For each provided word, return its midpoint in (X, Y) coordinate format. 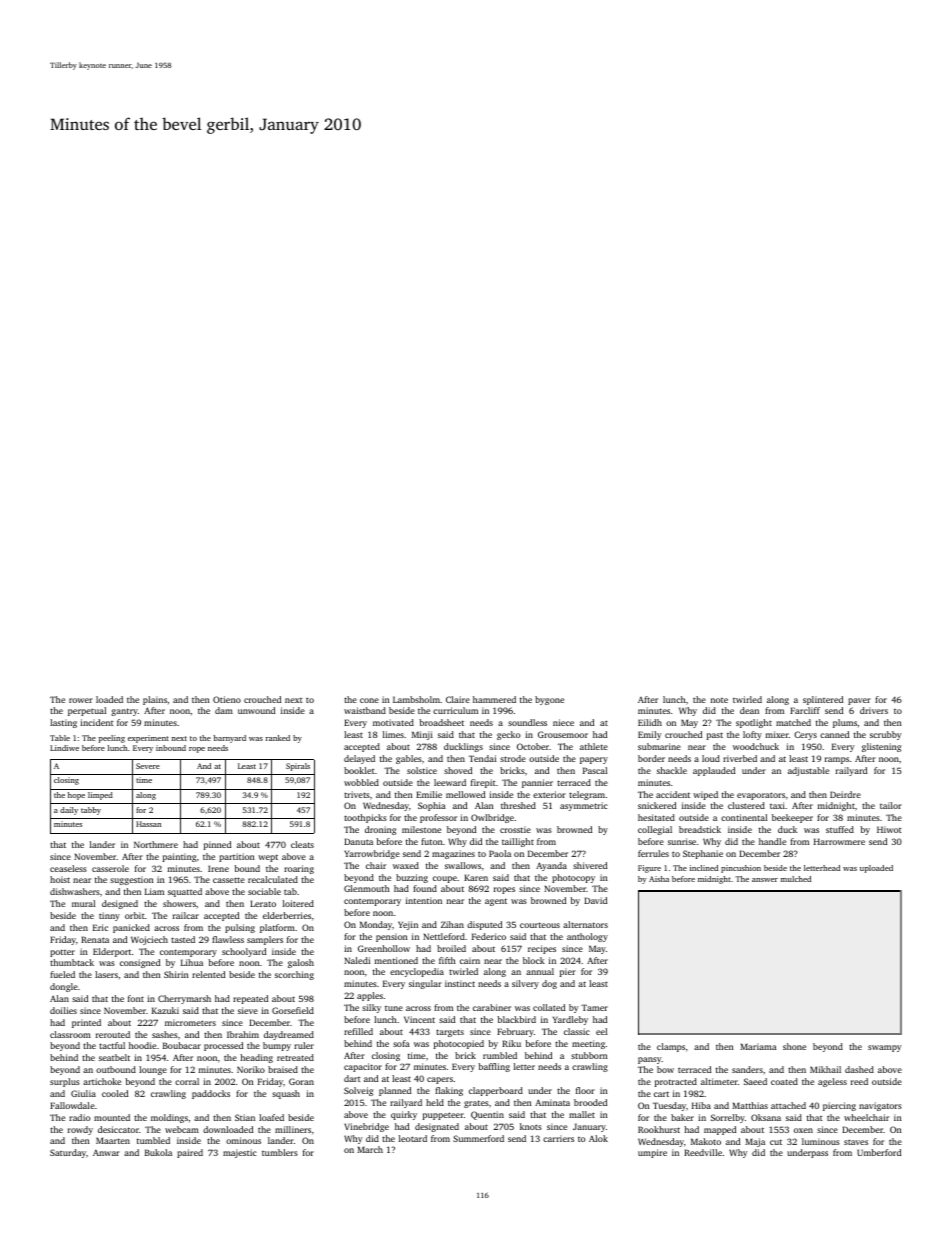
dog (549, 984)
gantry (124, 712)
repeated (250, 999)
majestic (240, 1153)
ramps (837, 760)
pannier (537, 783)
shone (794, 1046)
